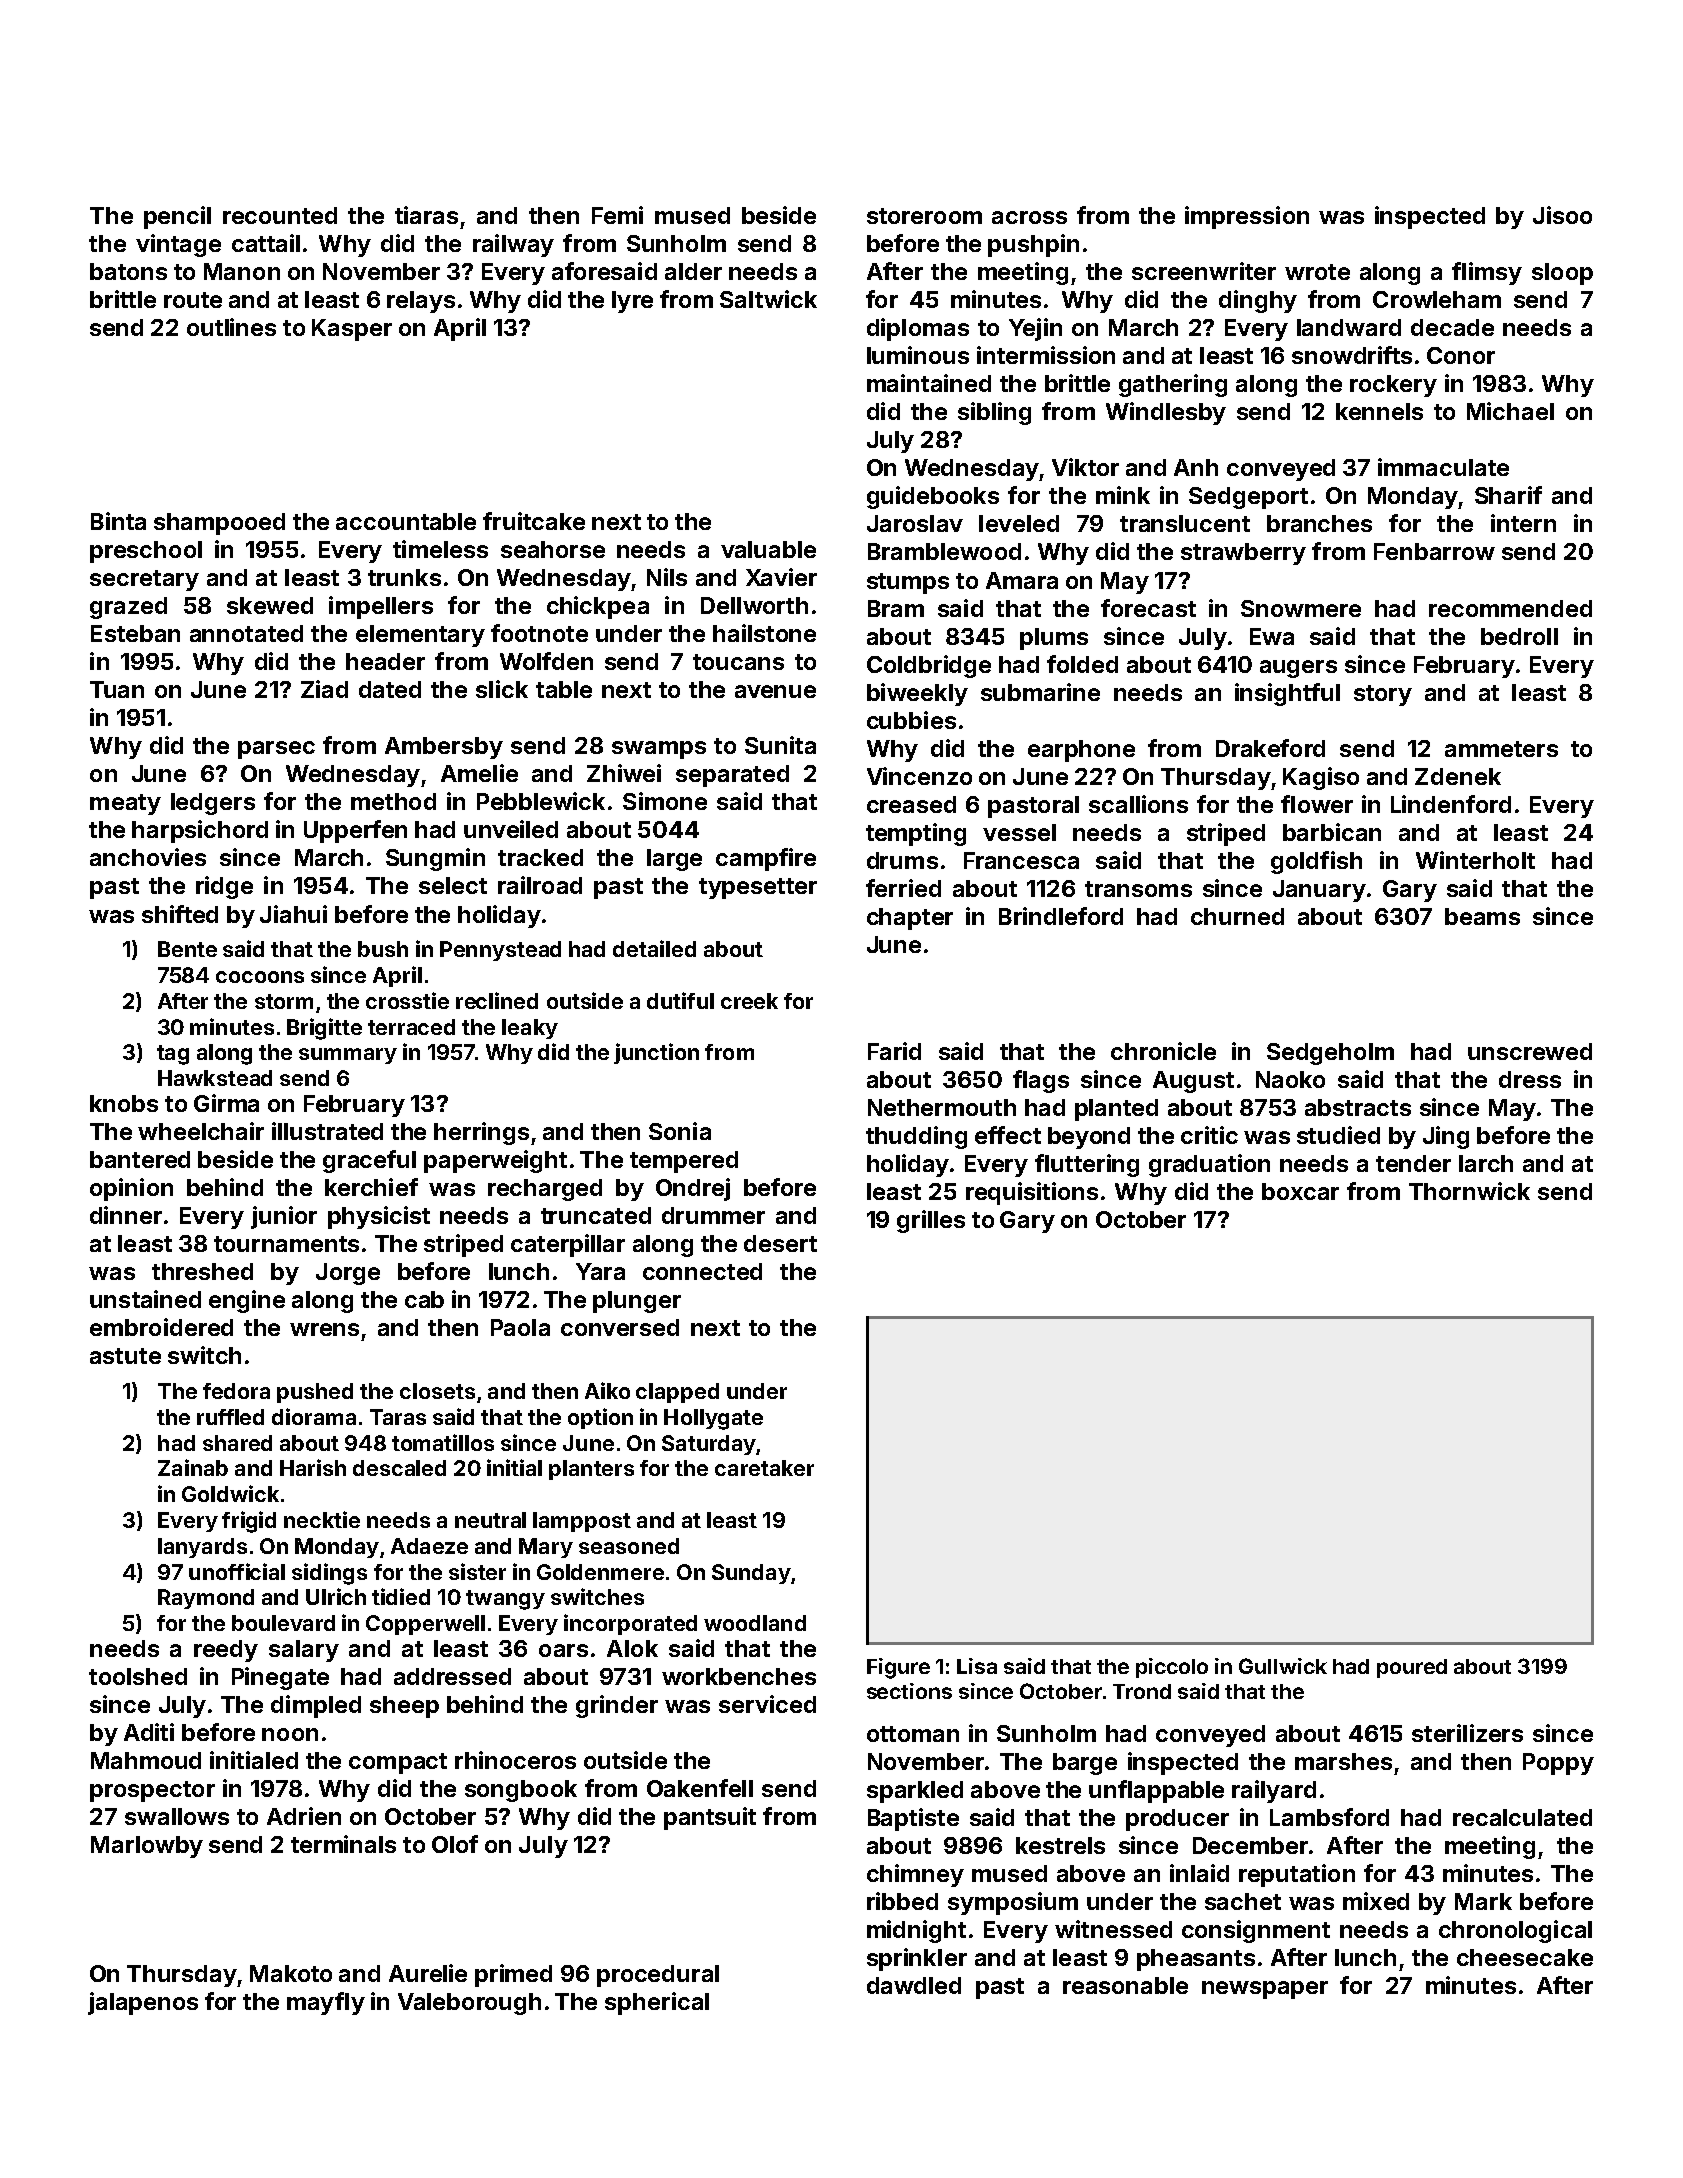 The image size is (1683, 2178). Describe the element at coordinates (128, 271) in the screenshot. I see `batons` at that location.
